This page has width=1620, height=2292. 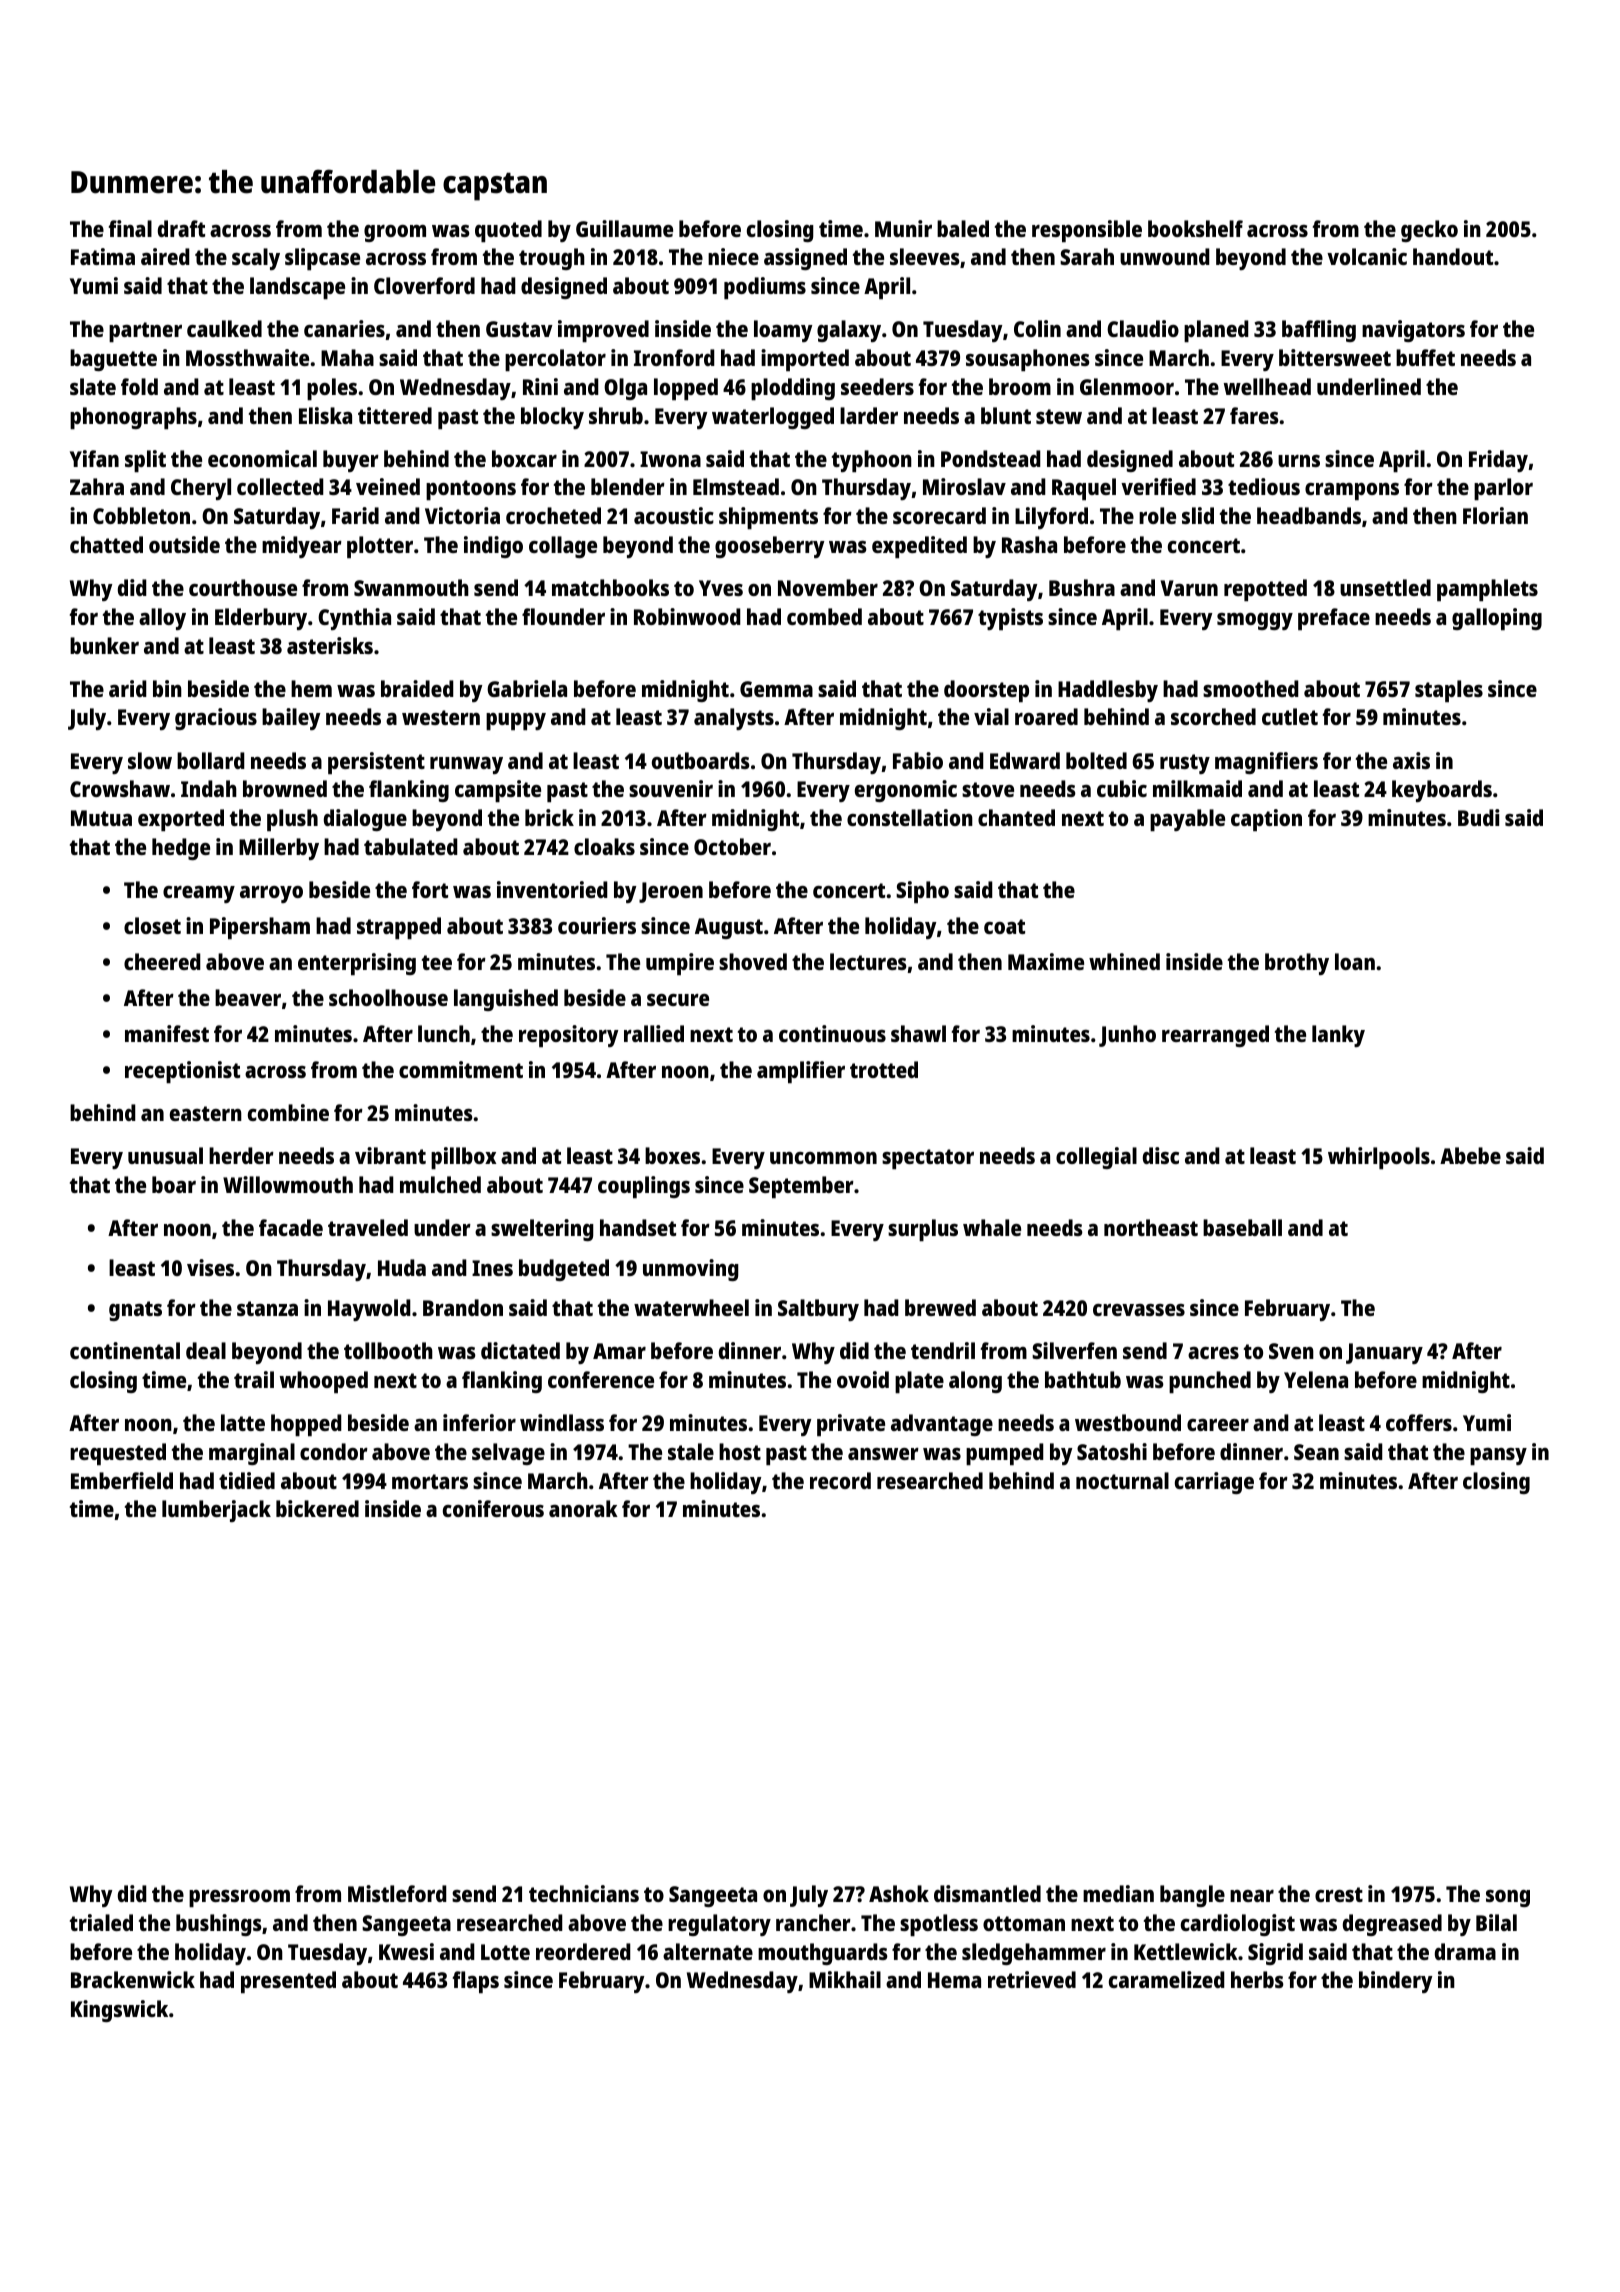 What do you see at coordinates (918, 1033) in the page?
I see `shawl` at bounding box center [918, 1033].
